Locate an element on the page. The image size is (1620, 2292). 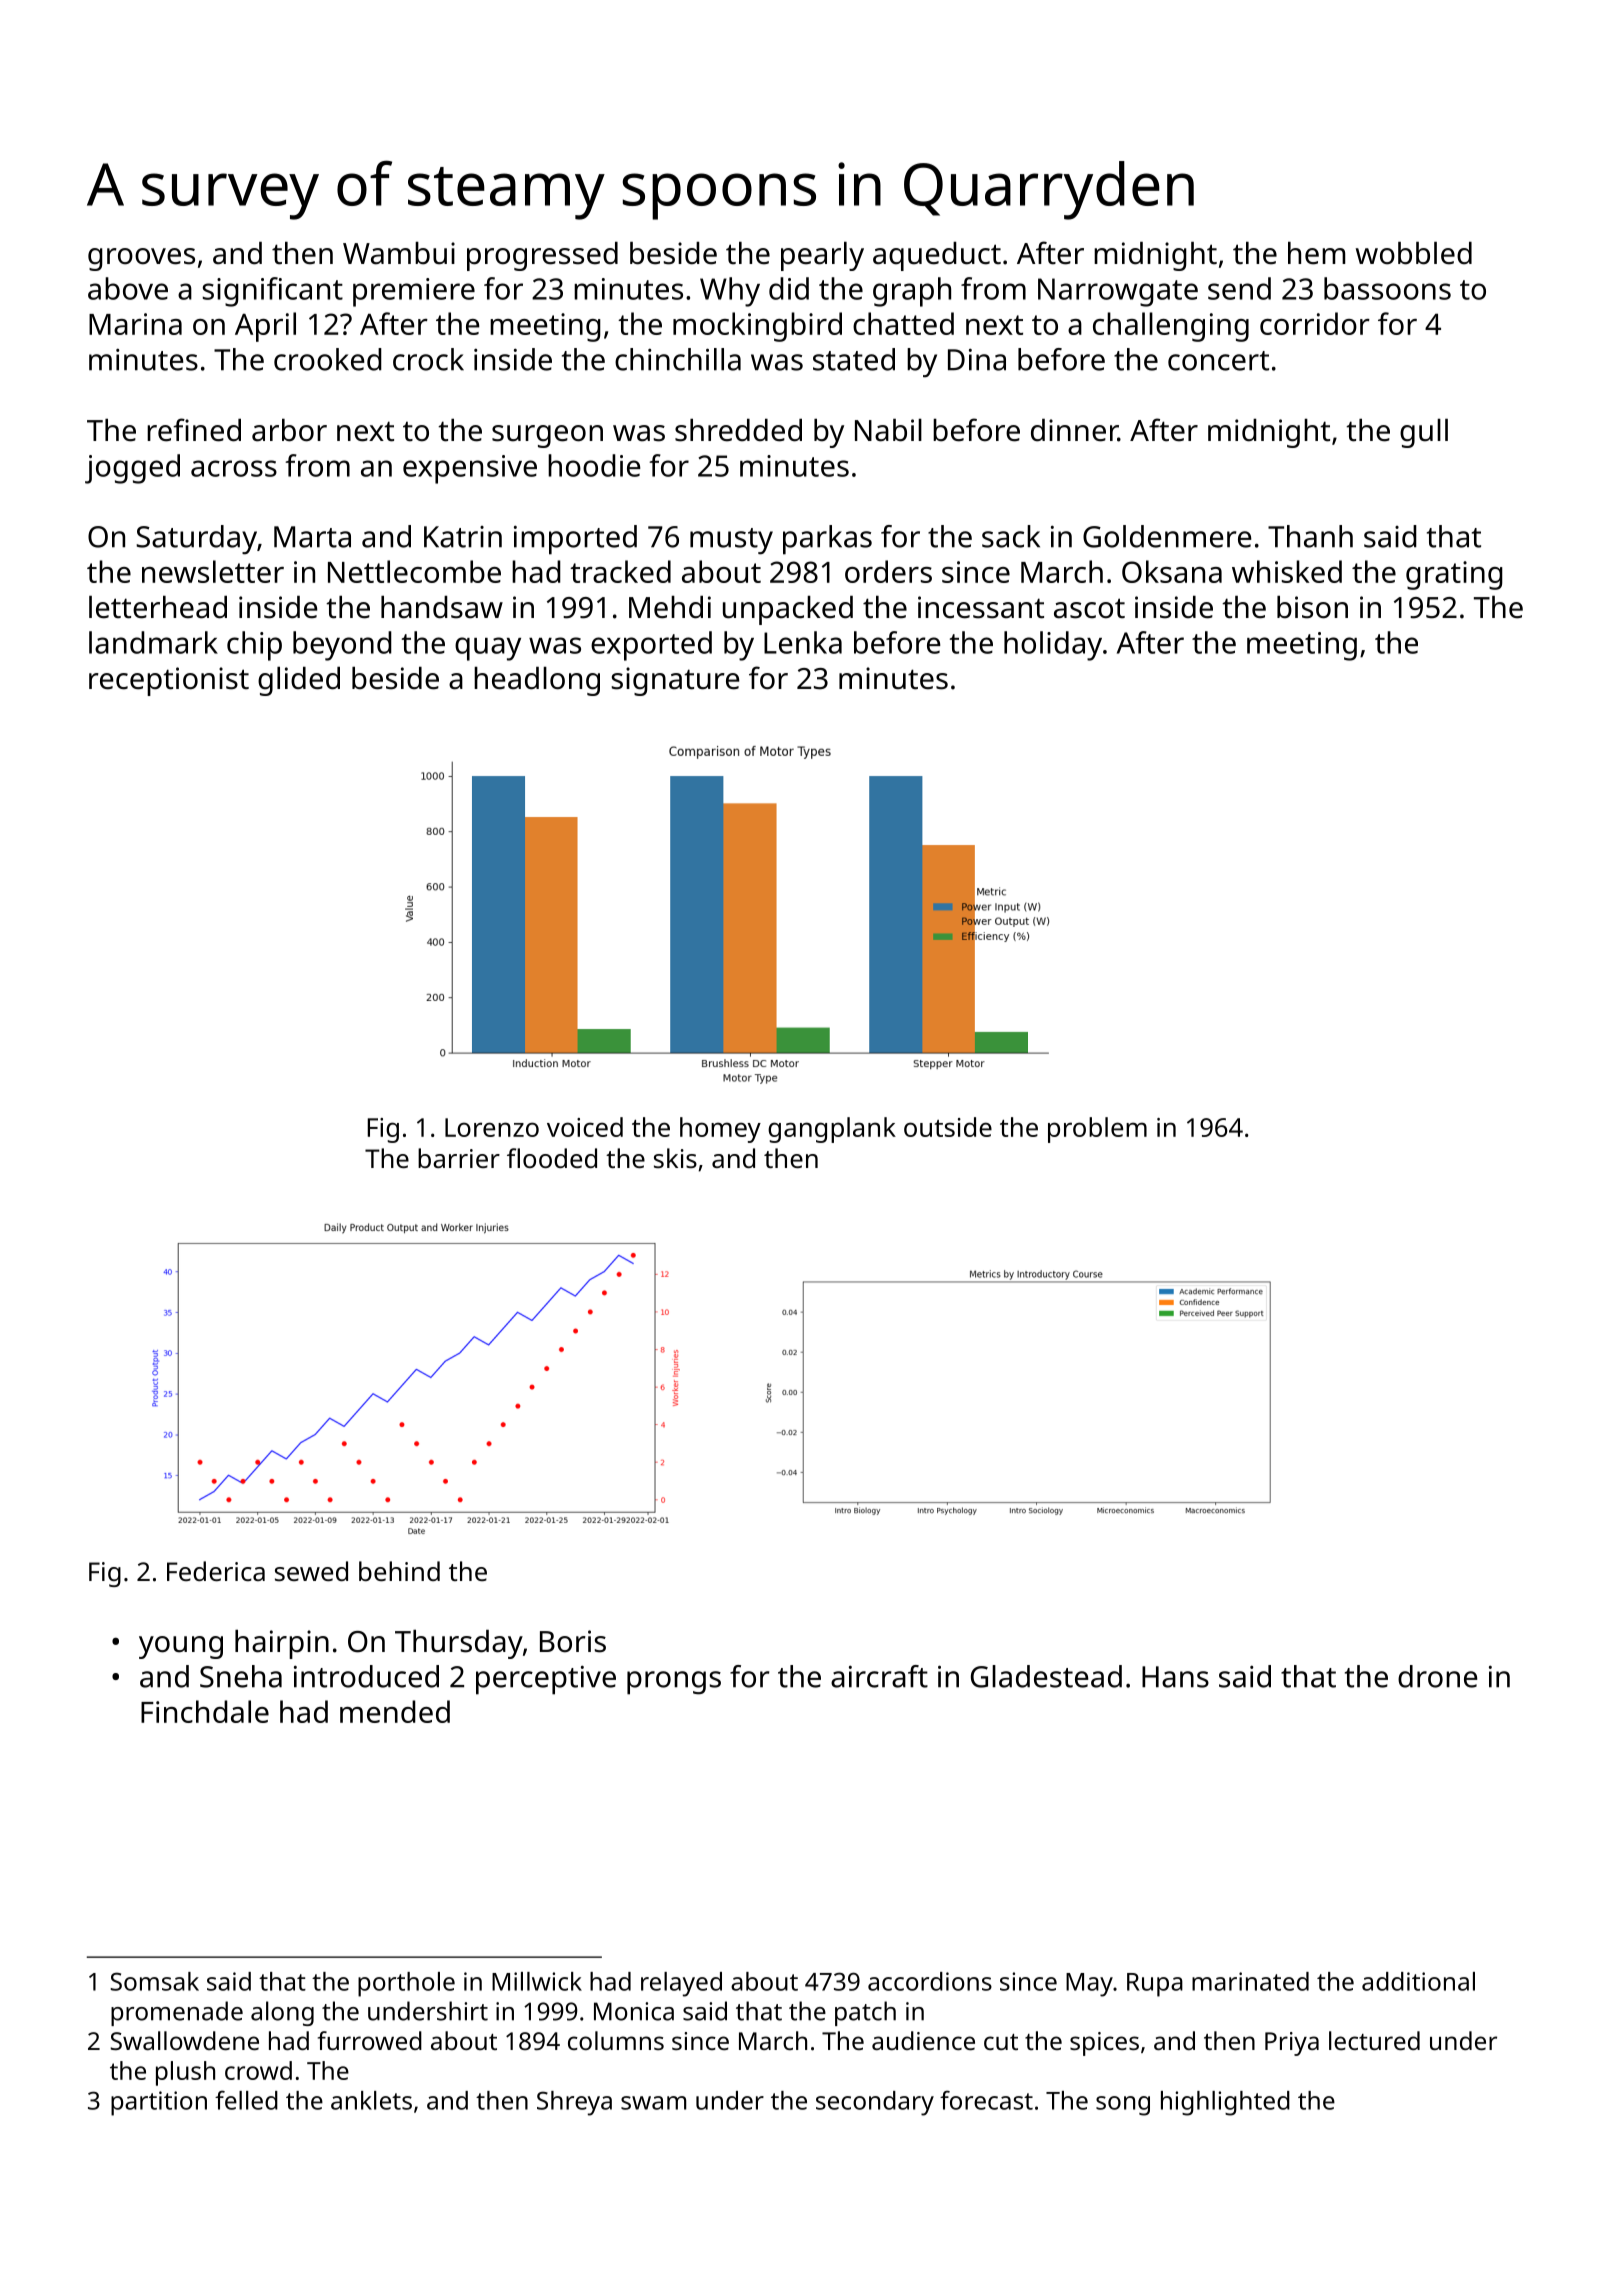
promenade is located at coordinates (177, 2013).
